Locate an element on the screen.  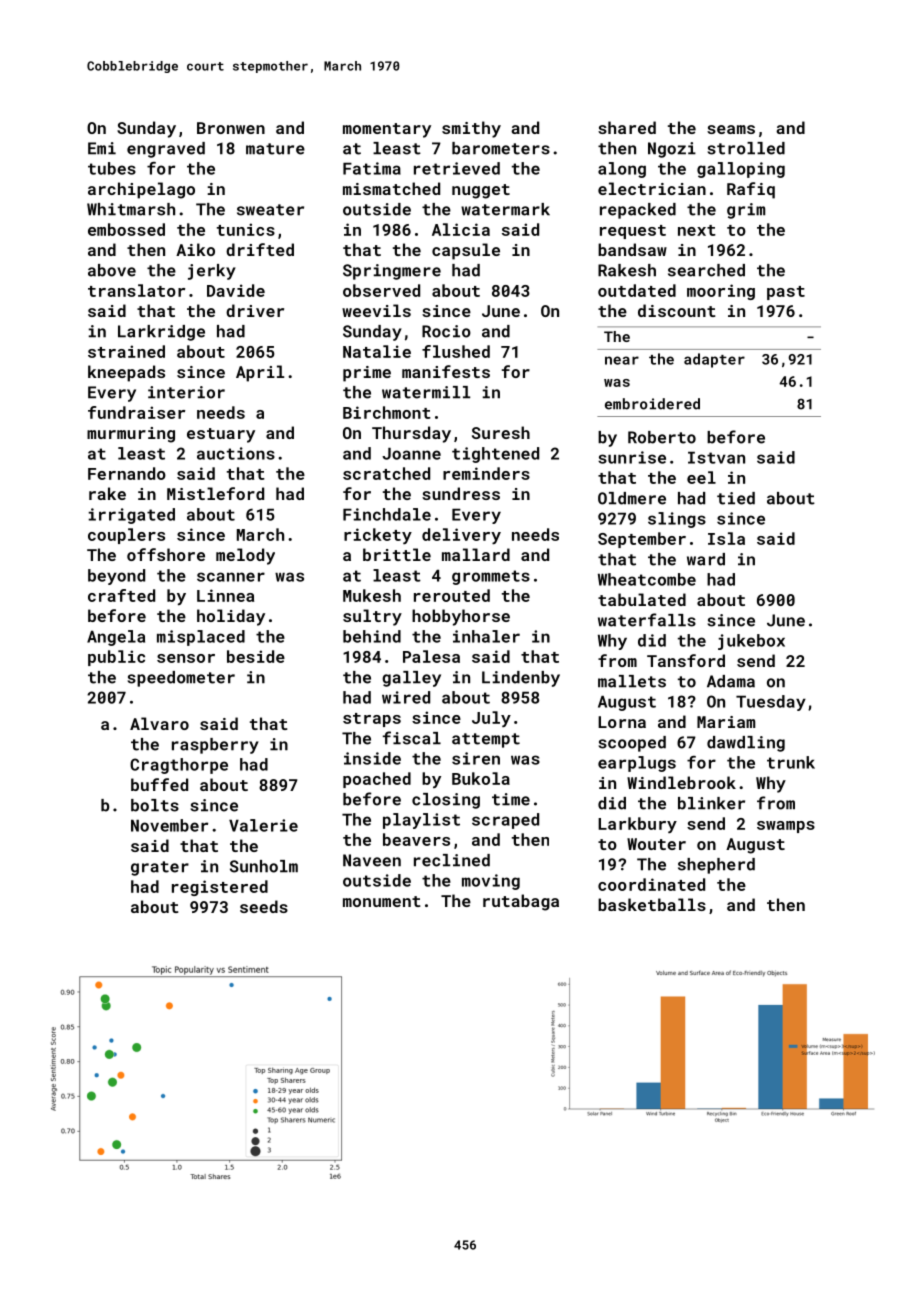
Lindenby is located at coordinates (521, 679).
